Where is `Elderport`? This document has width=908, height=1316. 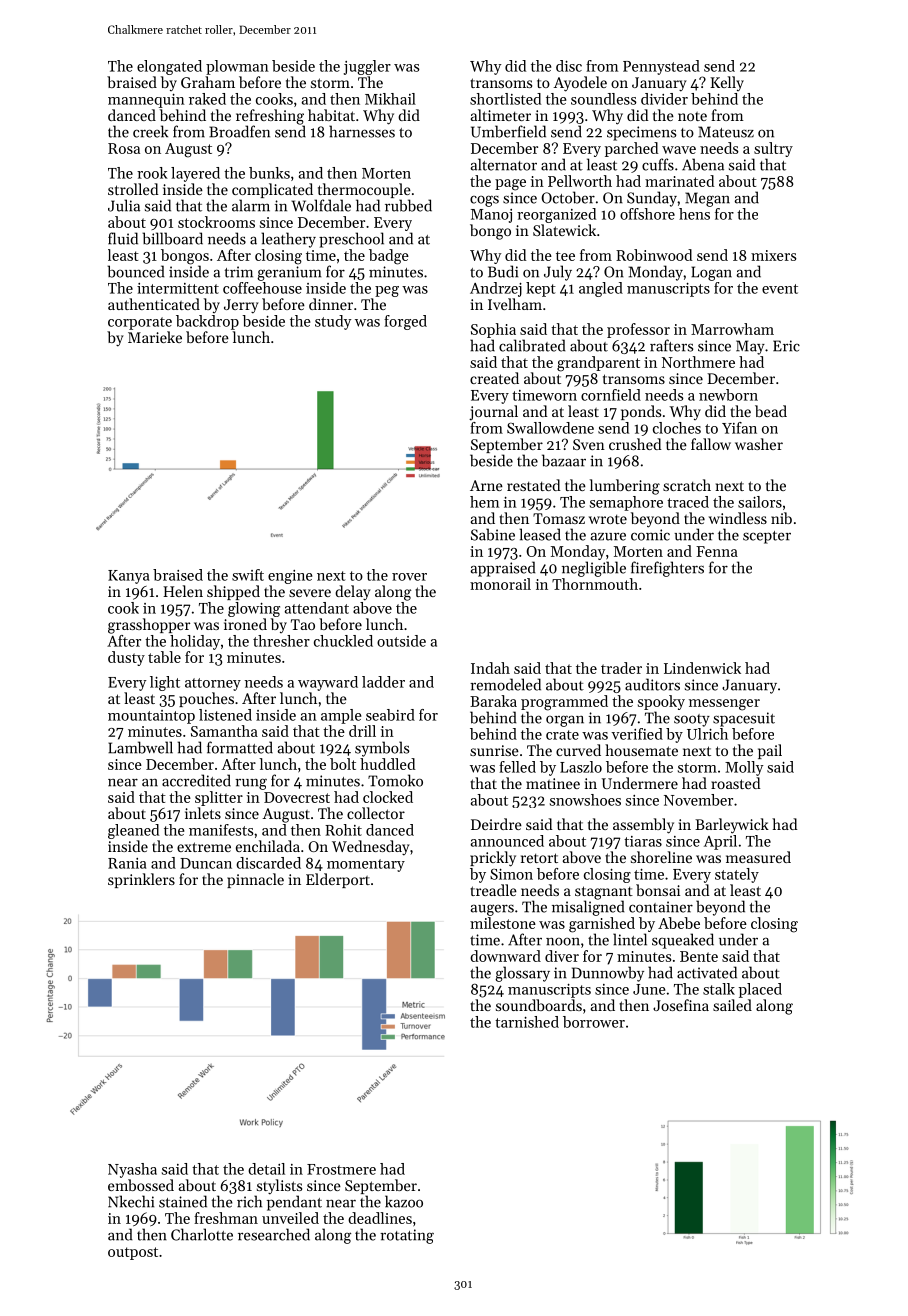 Elderport is located at coordinates (338, 880).
